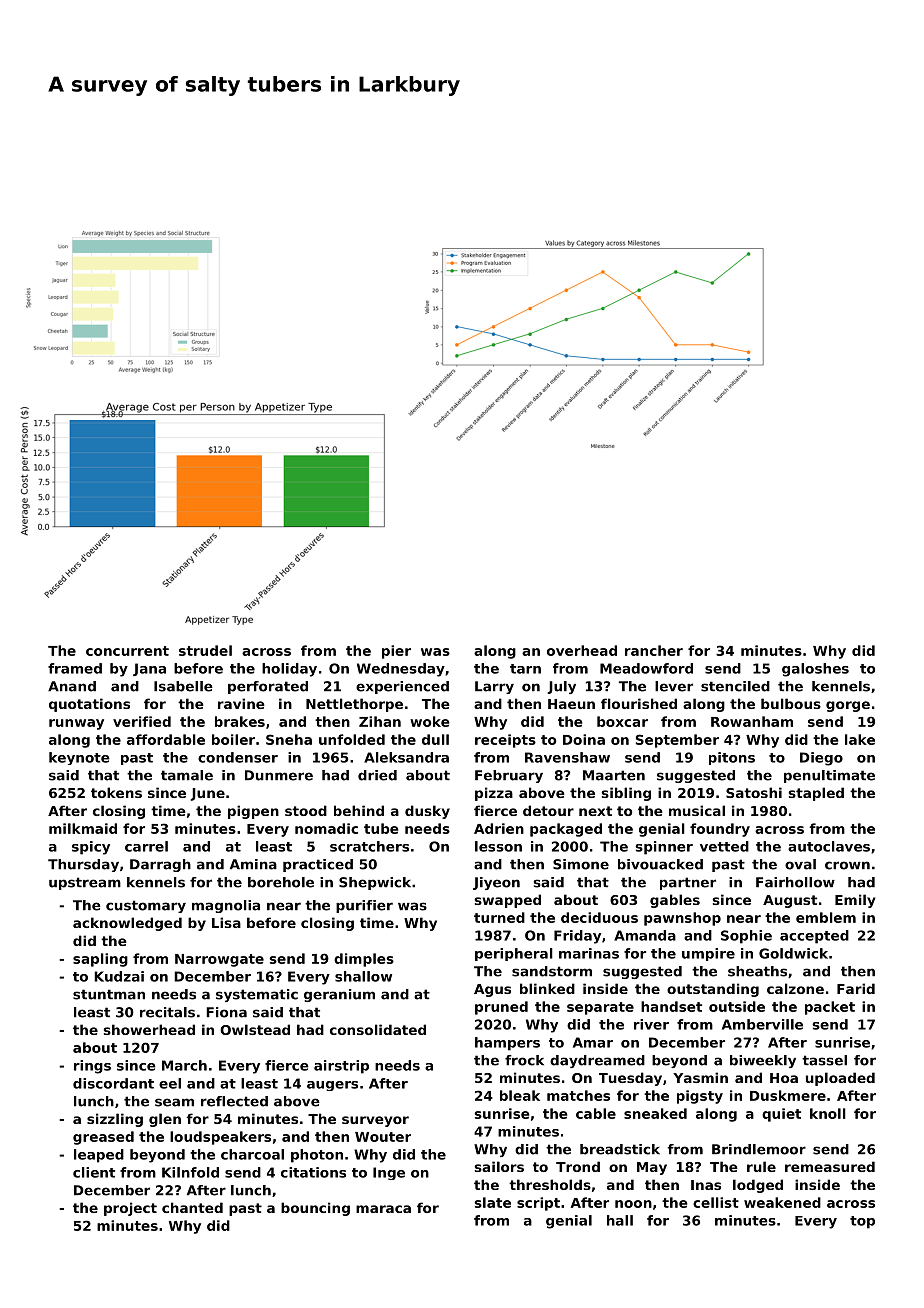 This image has width=924, height=1308. What do you see at coordinates (700, 1097) in the image?
I see `pigsty` at bounding box center [700, 1097].
